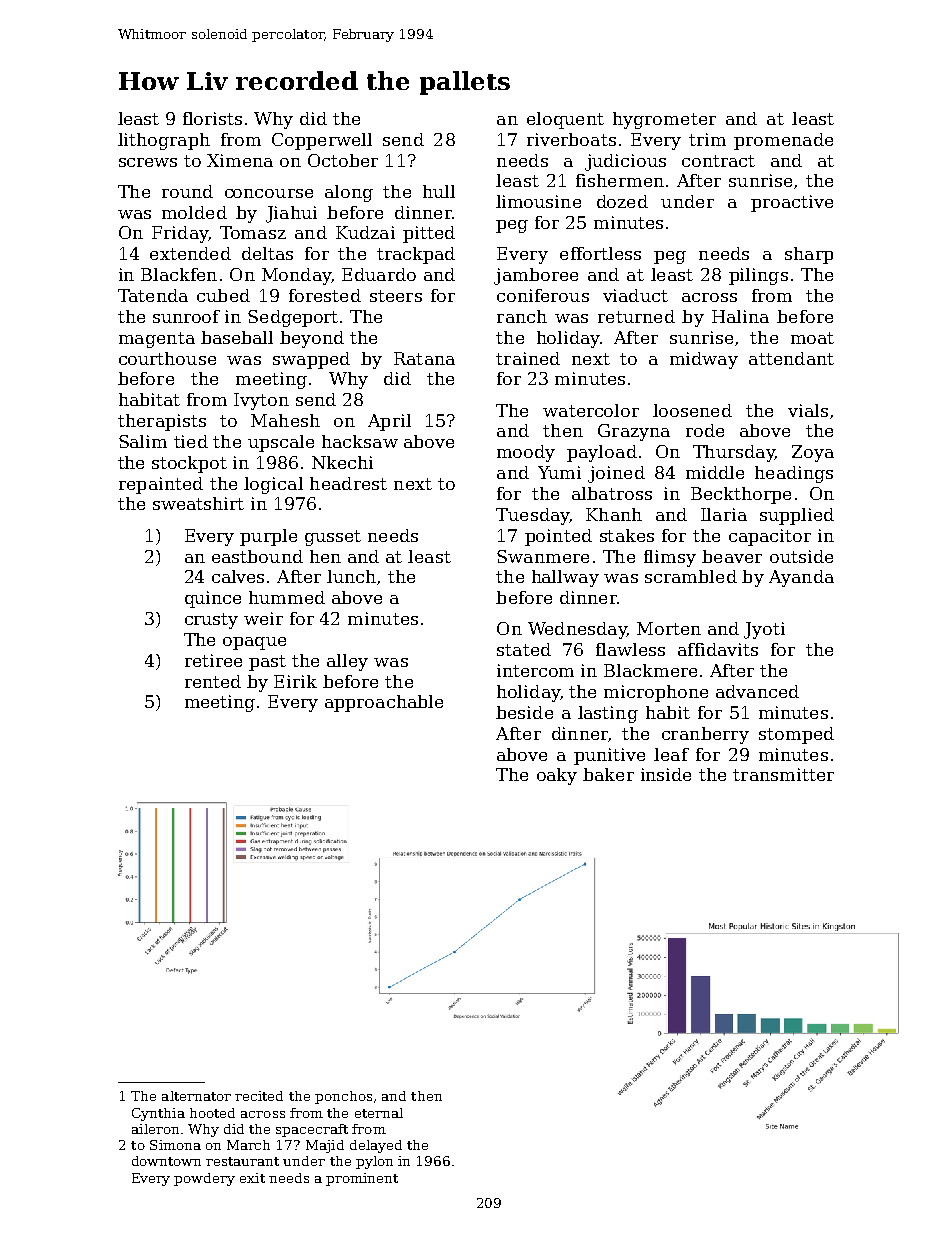 Image resolution: width=952 pixels, height=1233 pixels. Describe the element at coordinates (322, 141) in the screenshot. I see `Copperwell` at that location.
